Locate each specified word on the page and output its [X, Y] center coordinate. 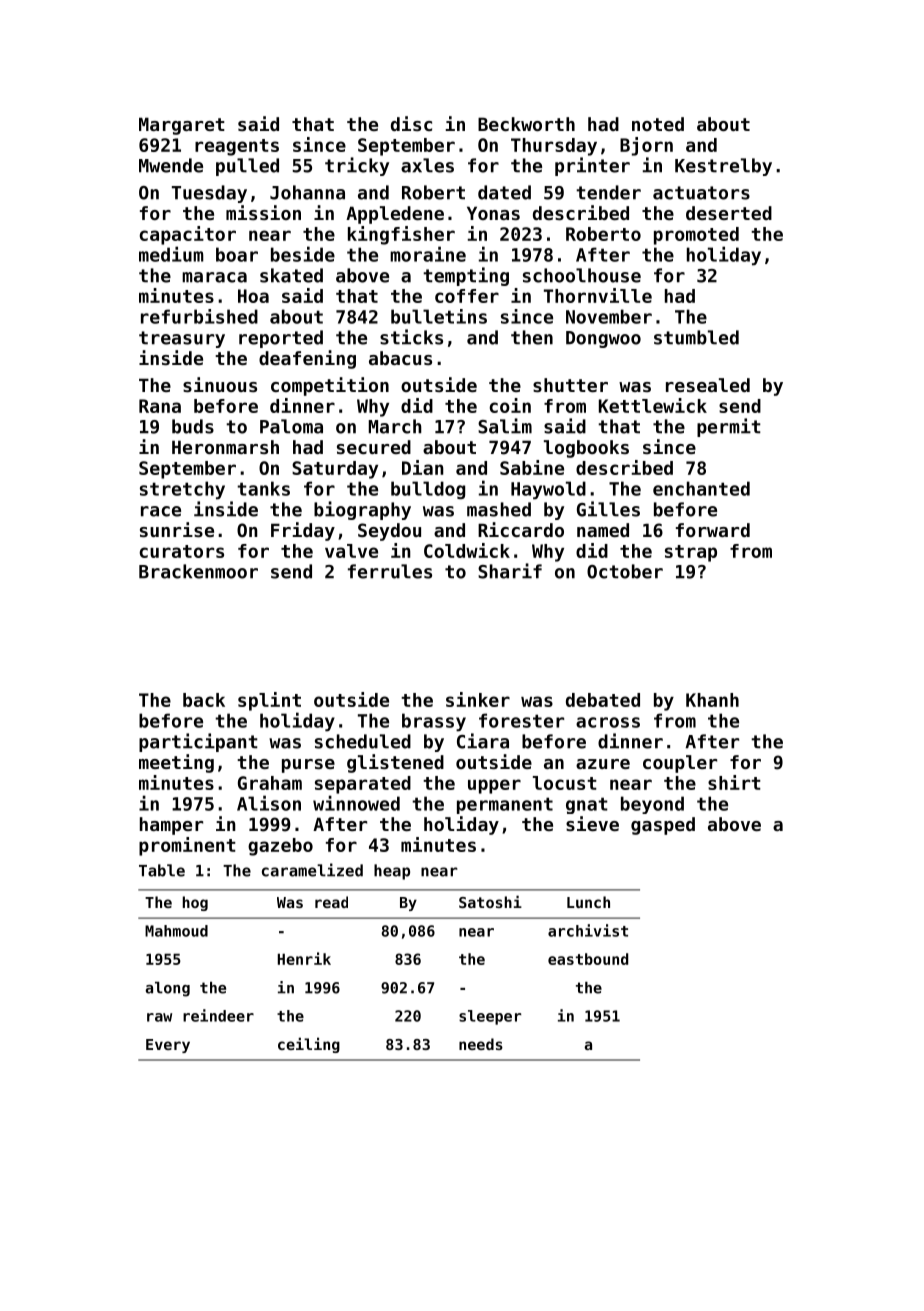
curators [182, 551]
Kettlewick [653, 405]
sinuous [220, 384]
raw [159, 1017]
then [532, 337]
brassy [434, 722]
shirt [734, 782]
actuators [701, 193]
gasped [663, 826]
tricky [357, 166]
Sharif [510, 571]
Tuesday [209, 194]
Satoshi [490, 901]
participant [198, 742]
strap [691, 553]
